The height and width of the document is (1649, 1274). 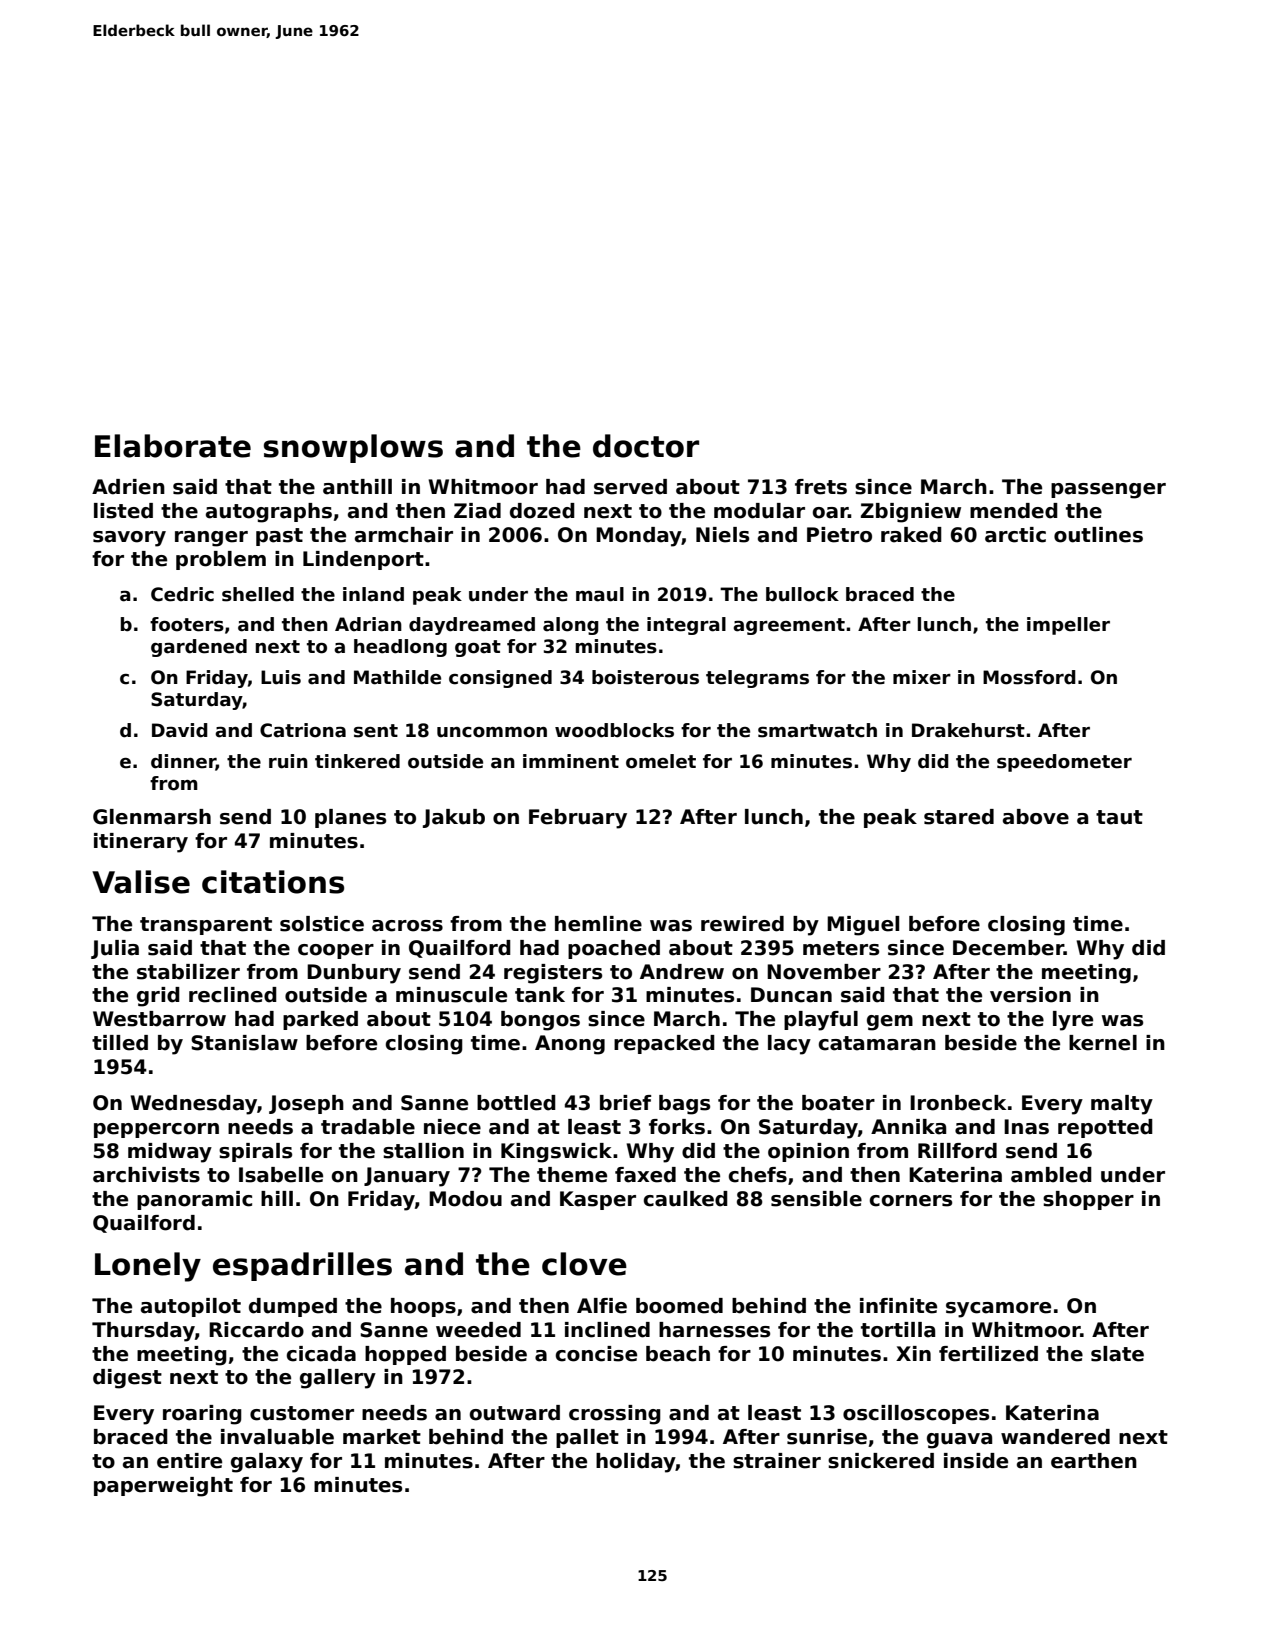 I want to click on above, so click(x=1036, y=817).
